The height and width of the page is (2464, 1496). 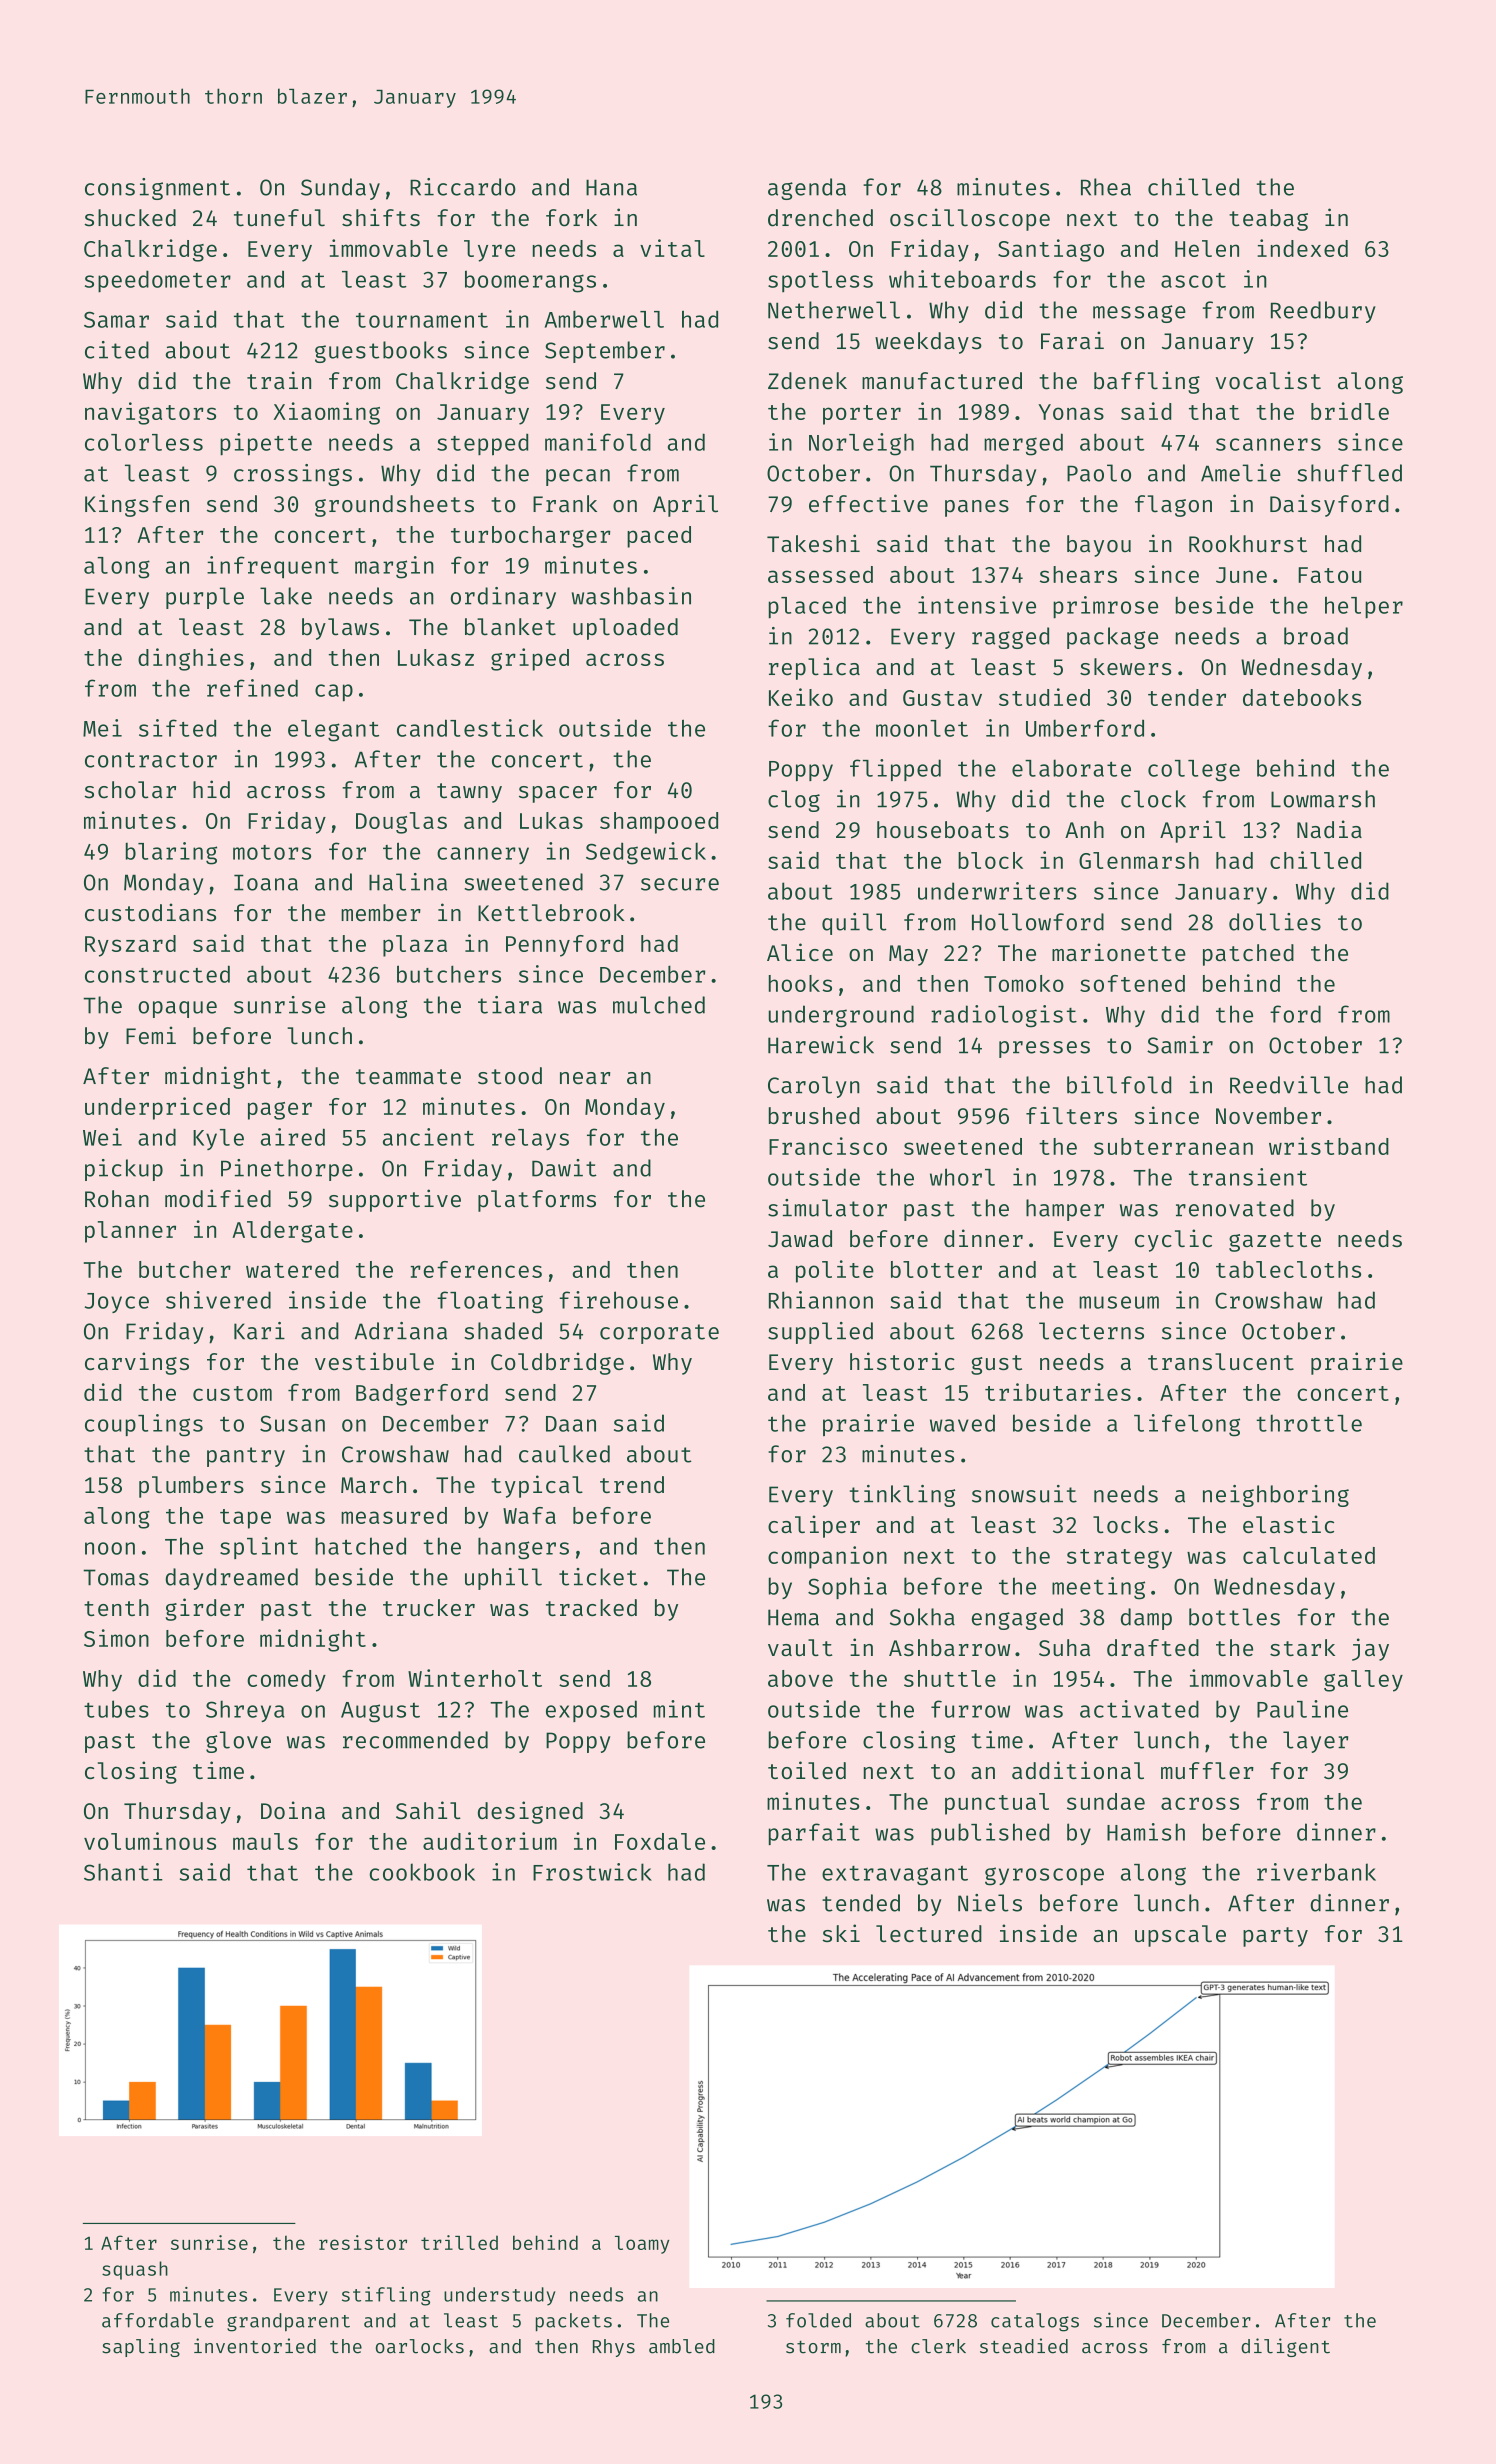 What do you see at coordinates (279, 218) in the page?
I see `tuneful` at bounding box center [279, 218].
